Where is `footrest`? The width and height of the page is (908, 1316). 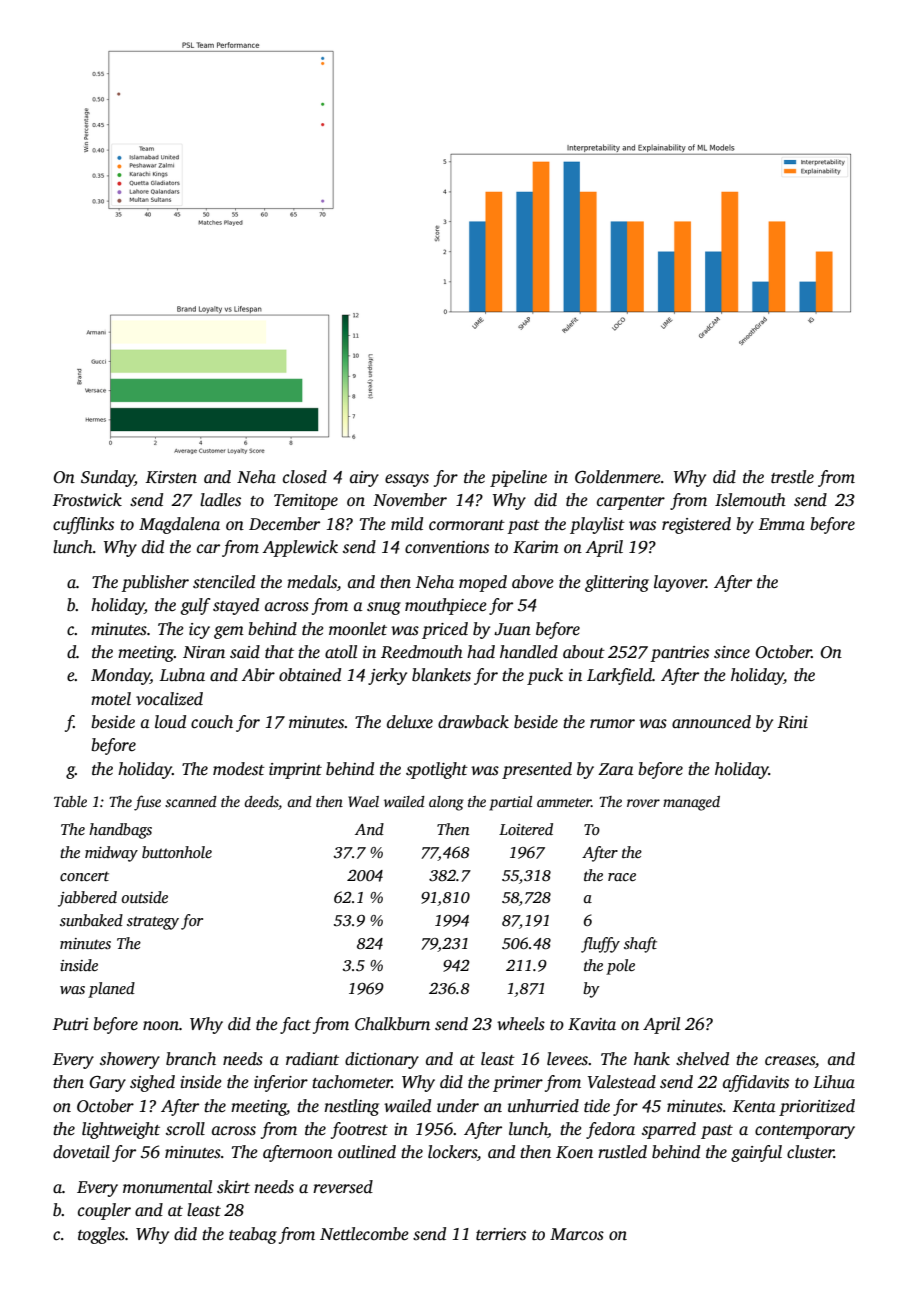
footrest is located at coordinates (359, 1130).
